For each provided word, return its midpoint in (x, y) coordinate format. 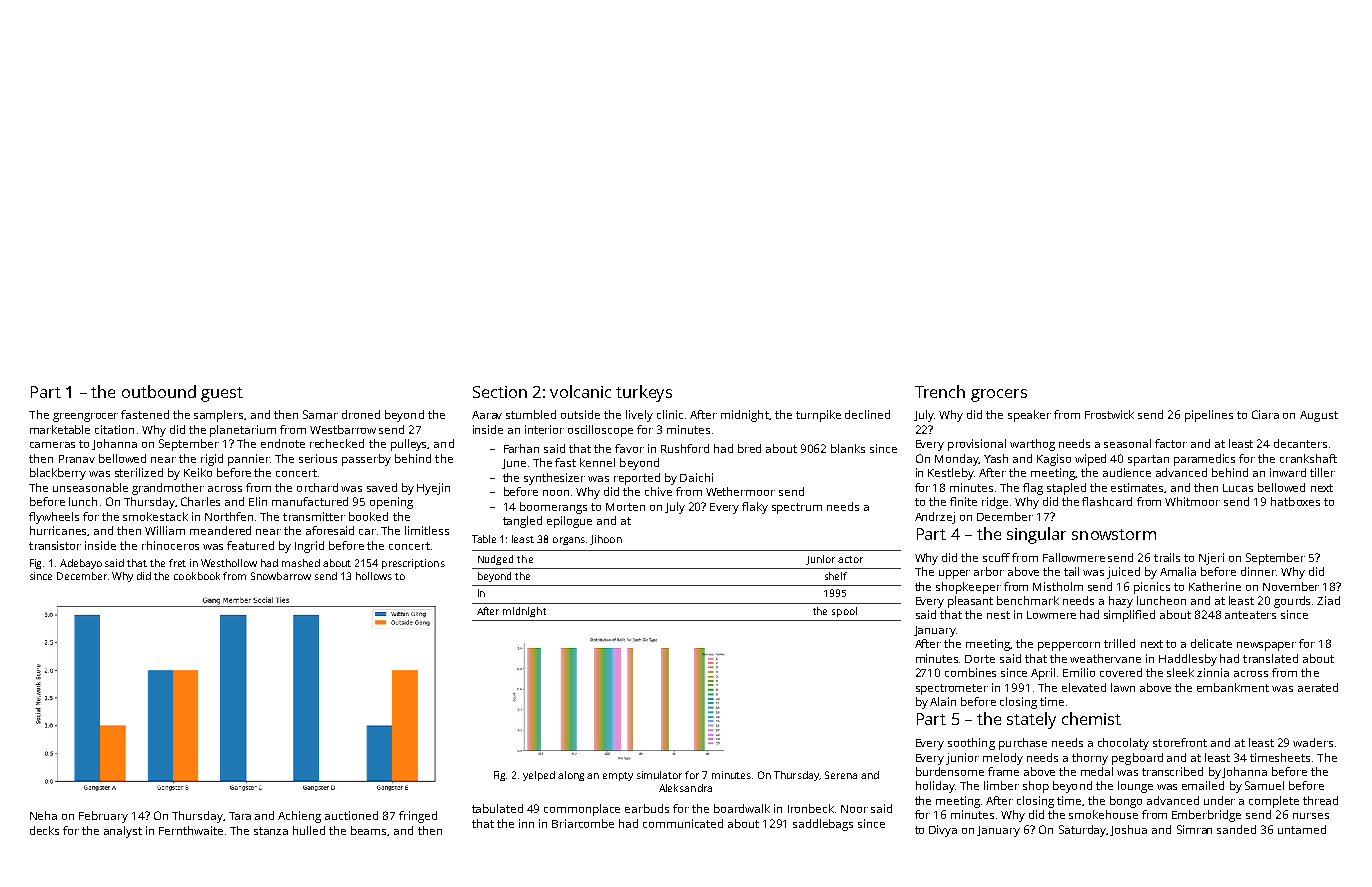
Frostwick (1109, 414)
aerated (1318, 687)
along (571, 776)
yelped (539, 776)
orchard (317, 487)
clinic (670, 414)
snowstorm (1114, 534)
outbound (159, 391)
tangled (522, 522)
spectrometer (952, 689)
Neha (43, 815)
